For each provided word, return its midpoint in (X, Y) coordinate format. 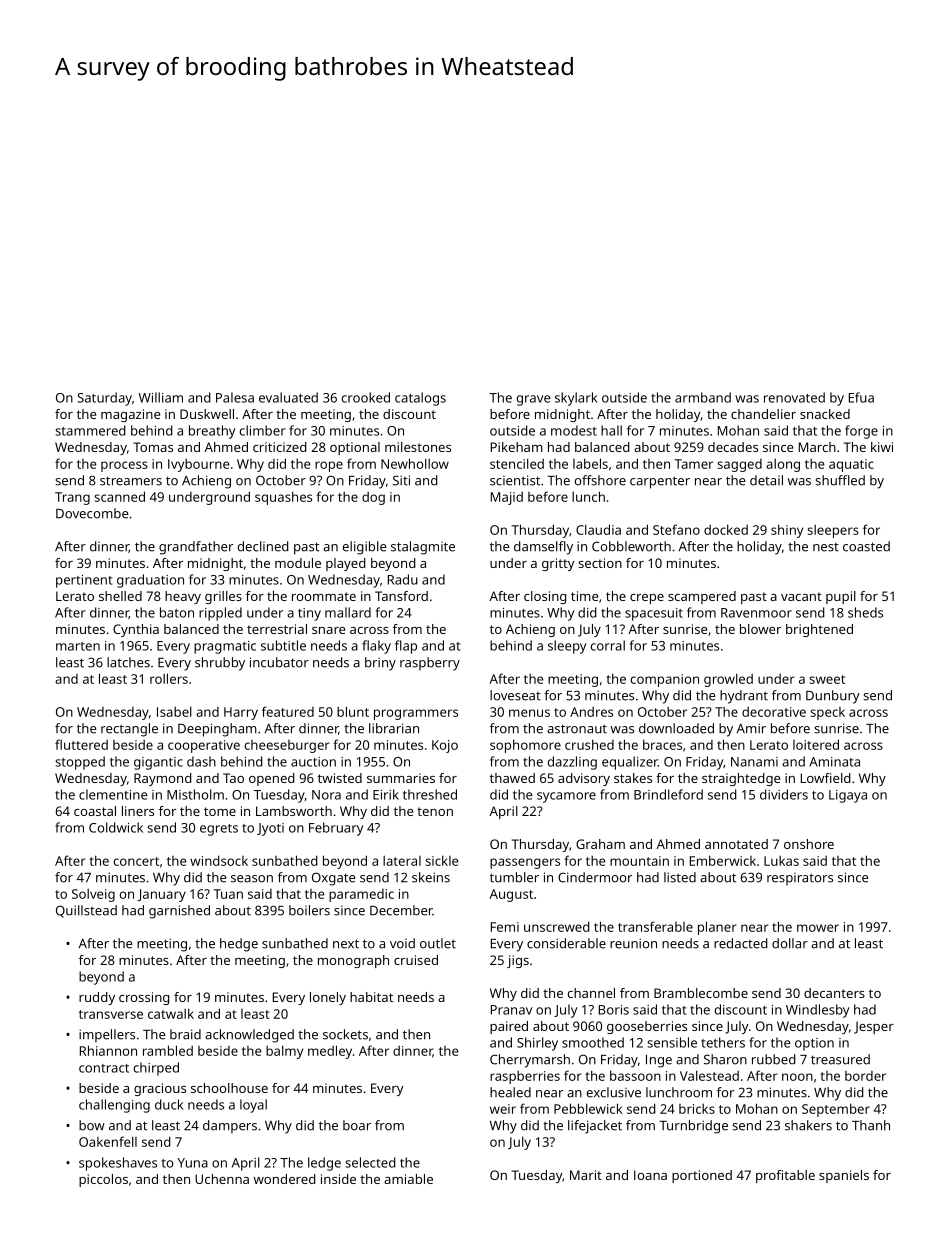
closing (545, 597)
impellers (107, 1036)
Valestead (709, 1075)
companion (665, 680)
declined (263, 546)
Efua (861, 397)
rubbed (774, 1059)
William (161, 397)
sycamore (566, 797)
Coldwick (116, 827)
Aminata (834, 762)
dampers (230, 1127)
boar (357, 1125)
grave (534, 400)
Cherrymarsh (530, 1061)
